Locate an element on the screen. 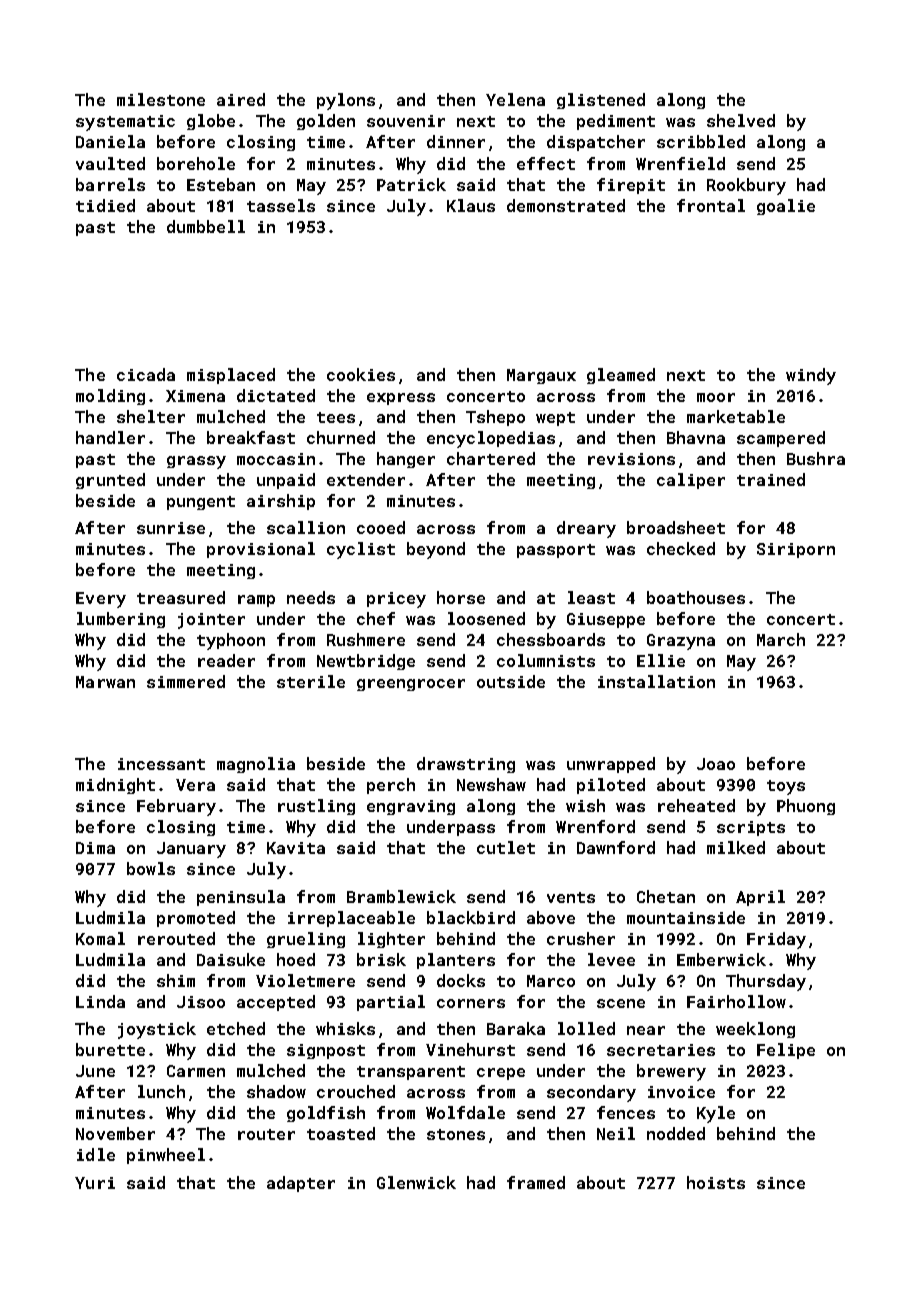 The width and height of the screenshot is (924, 1308). Glenwick is located at coordinates (416, 1182).
